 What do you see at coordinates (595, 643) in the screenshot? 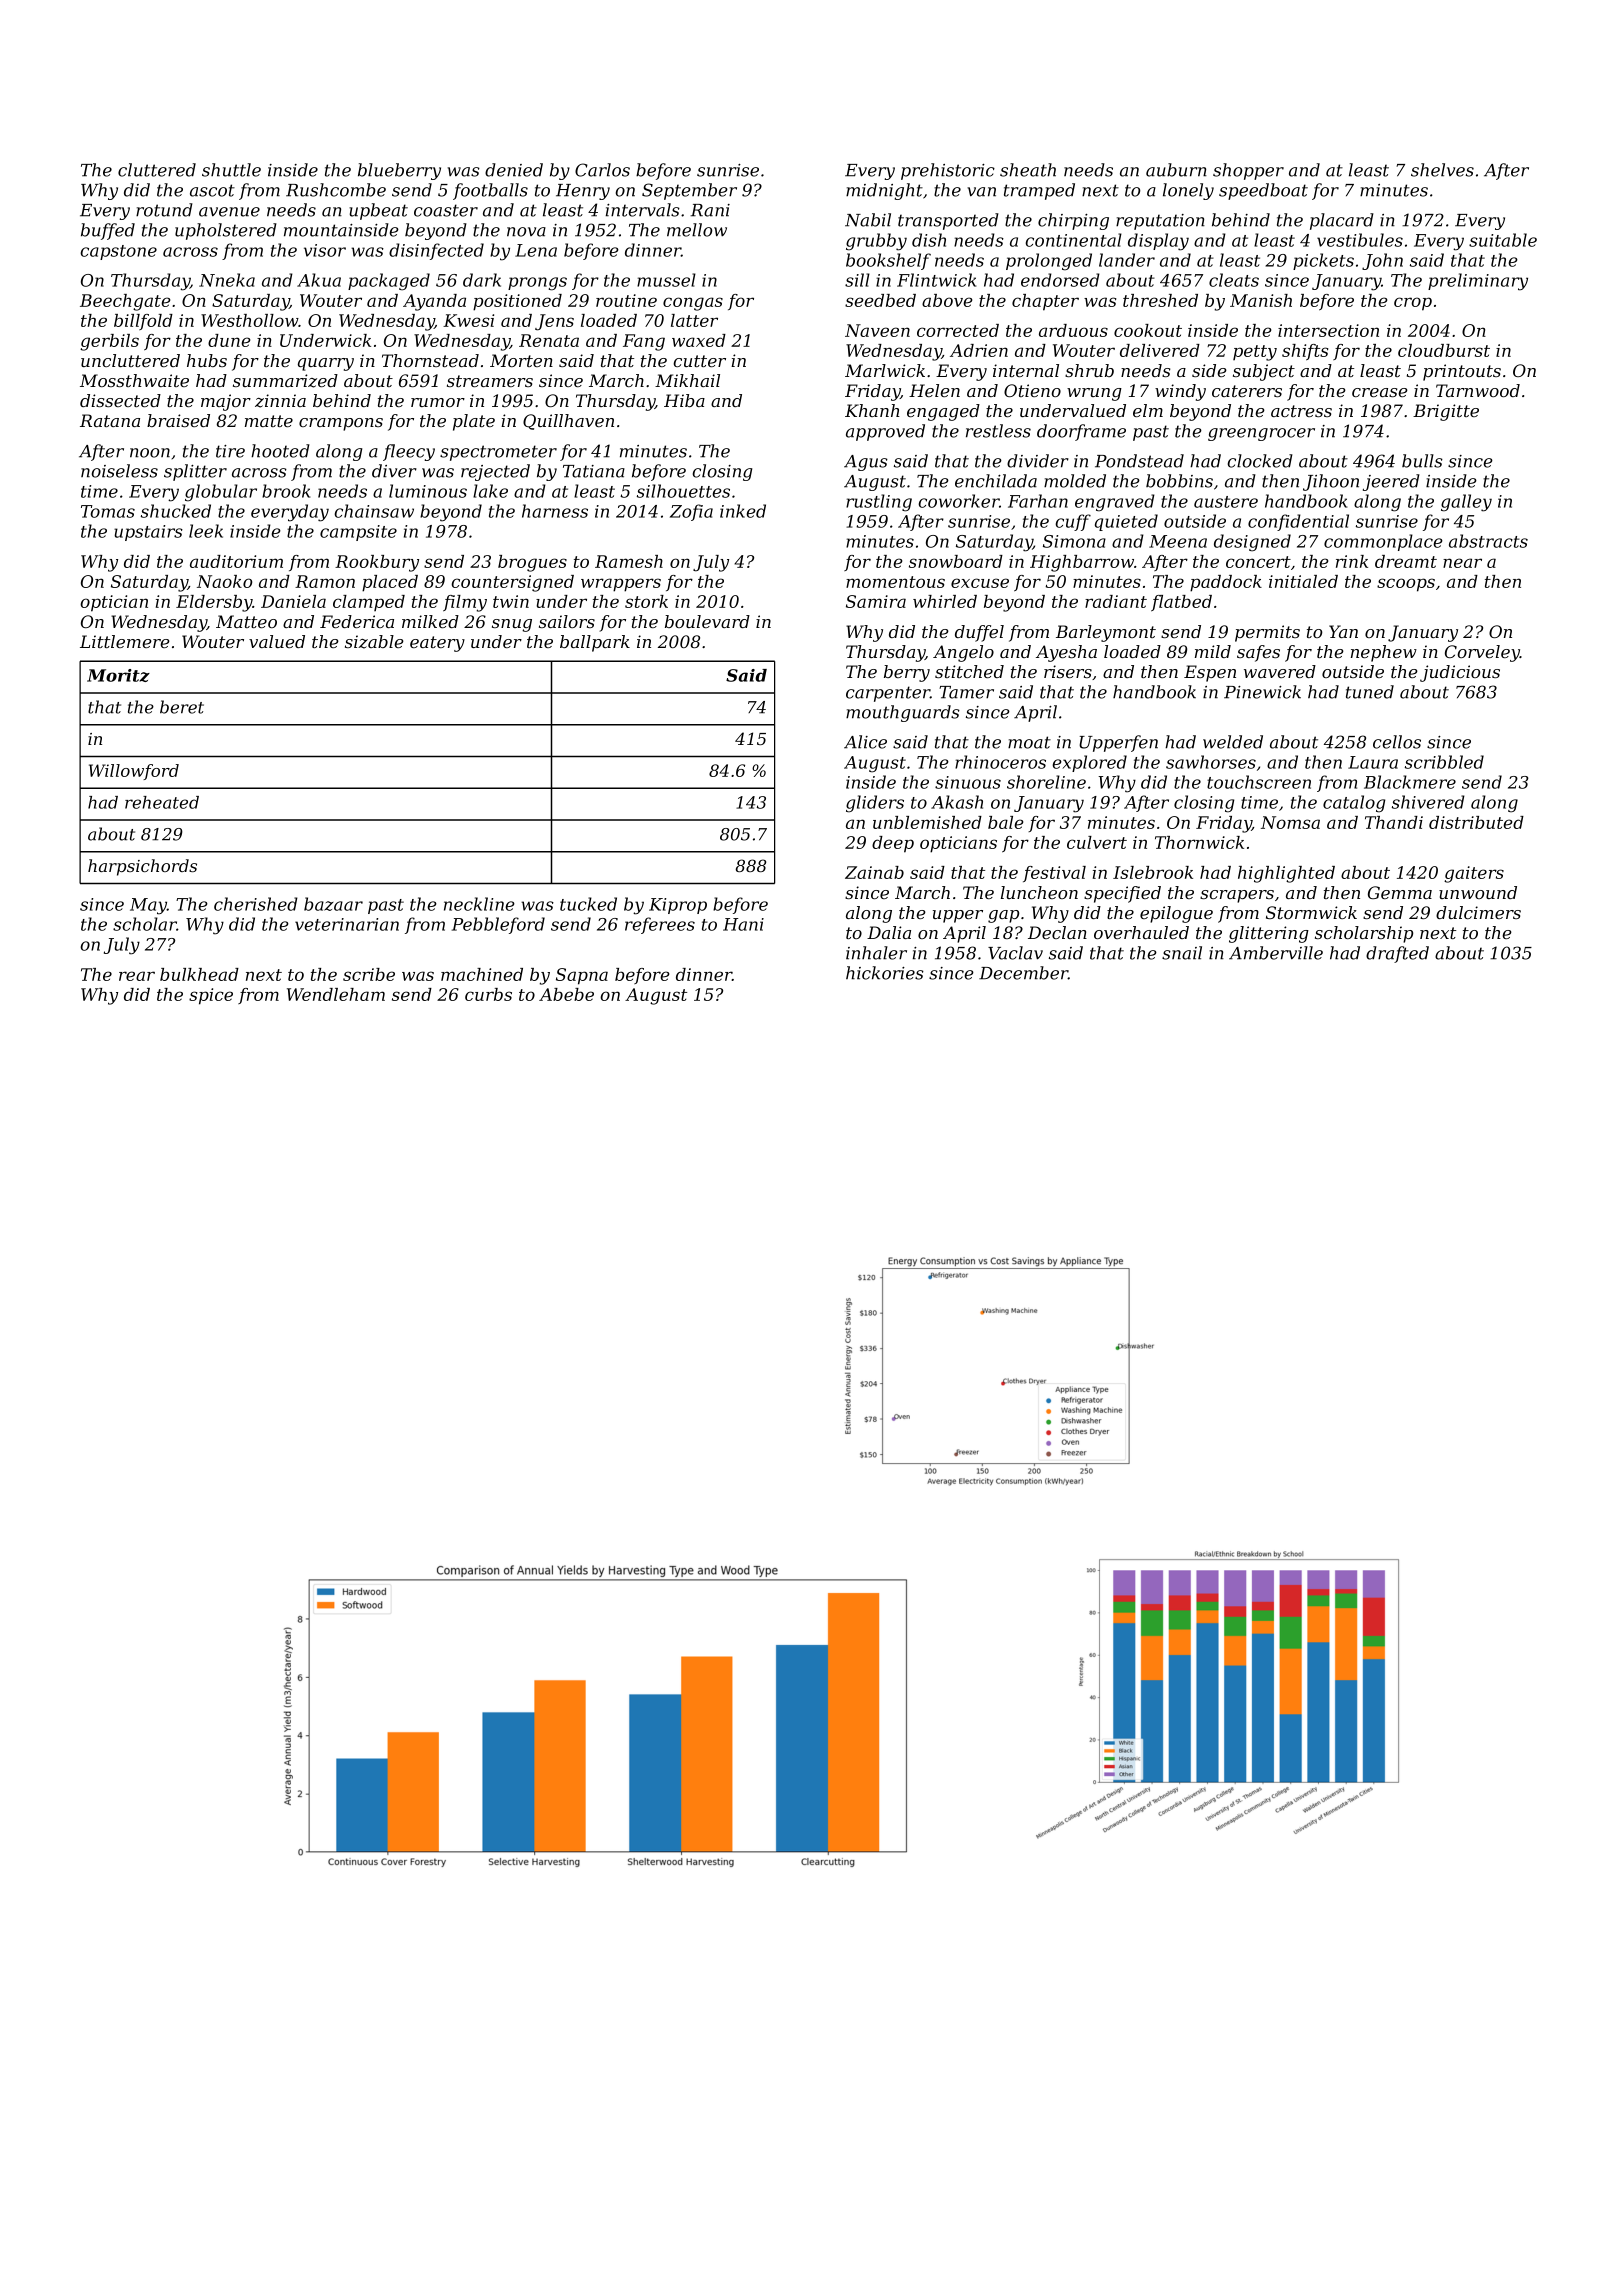
I see `ballpark` at bounding box center [595, 643].
